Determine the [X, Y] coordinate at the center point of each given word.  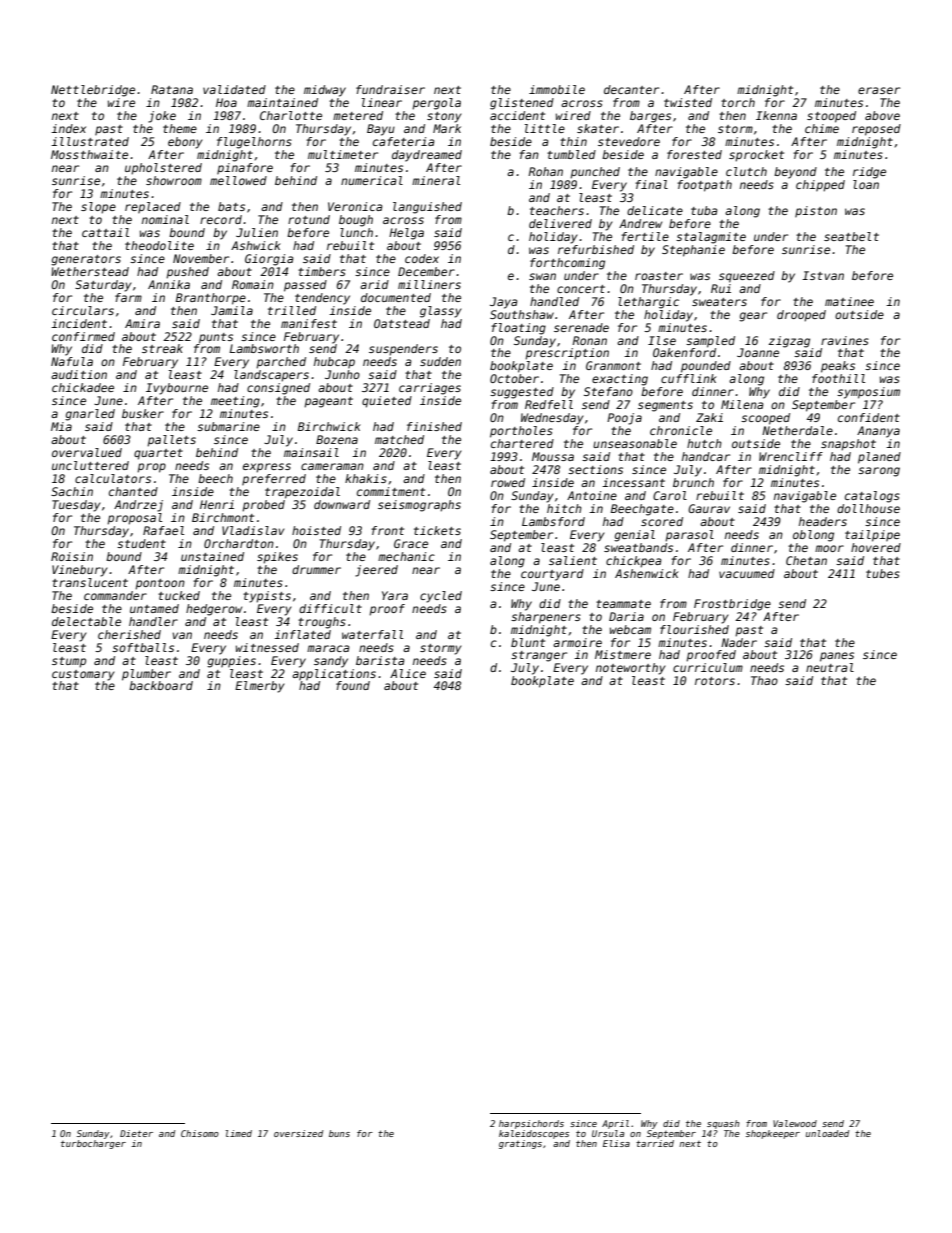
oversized [298, 1133]
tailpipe [872, 536]
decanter [631, 89]
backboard [161, 685]
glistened [522, 104]
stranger [539, 656]
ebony [185, 143]
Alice [408, 673]
